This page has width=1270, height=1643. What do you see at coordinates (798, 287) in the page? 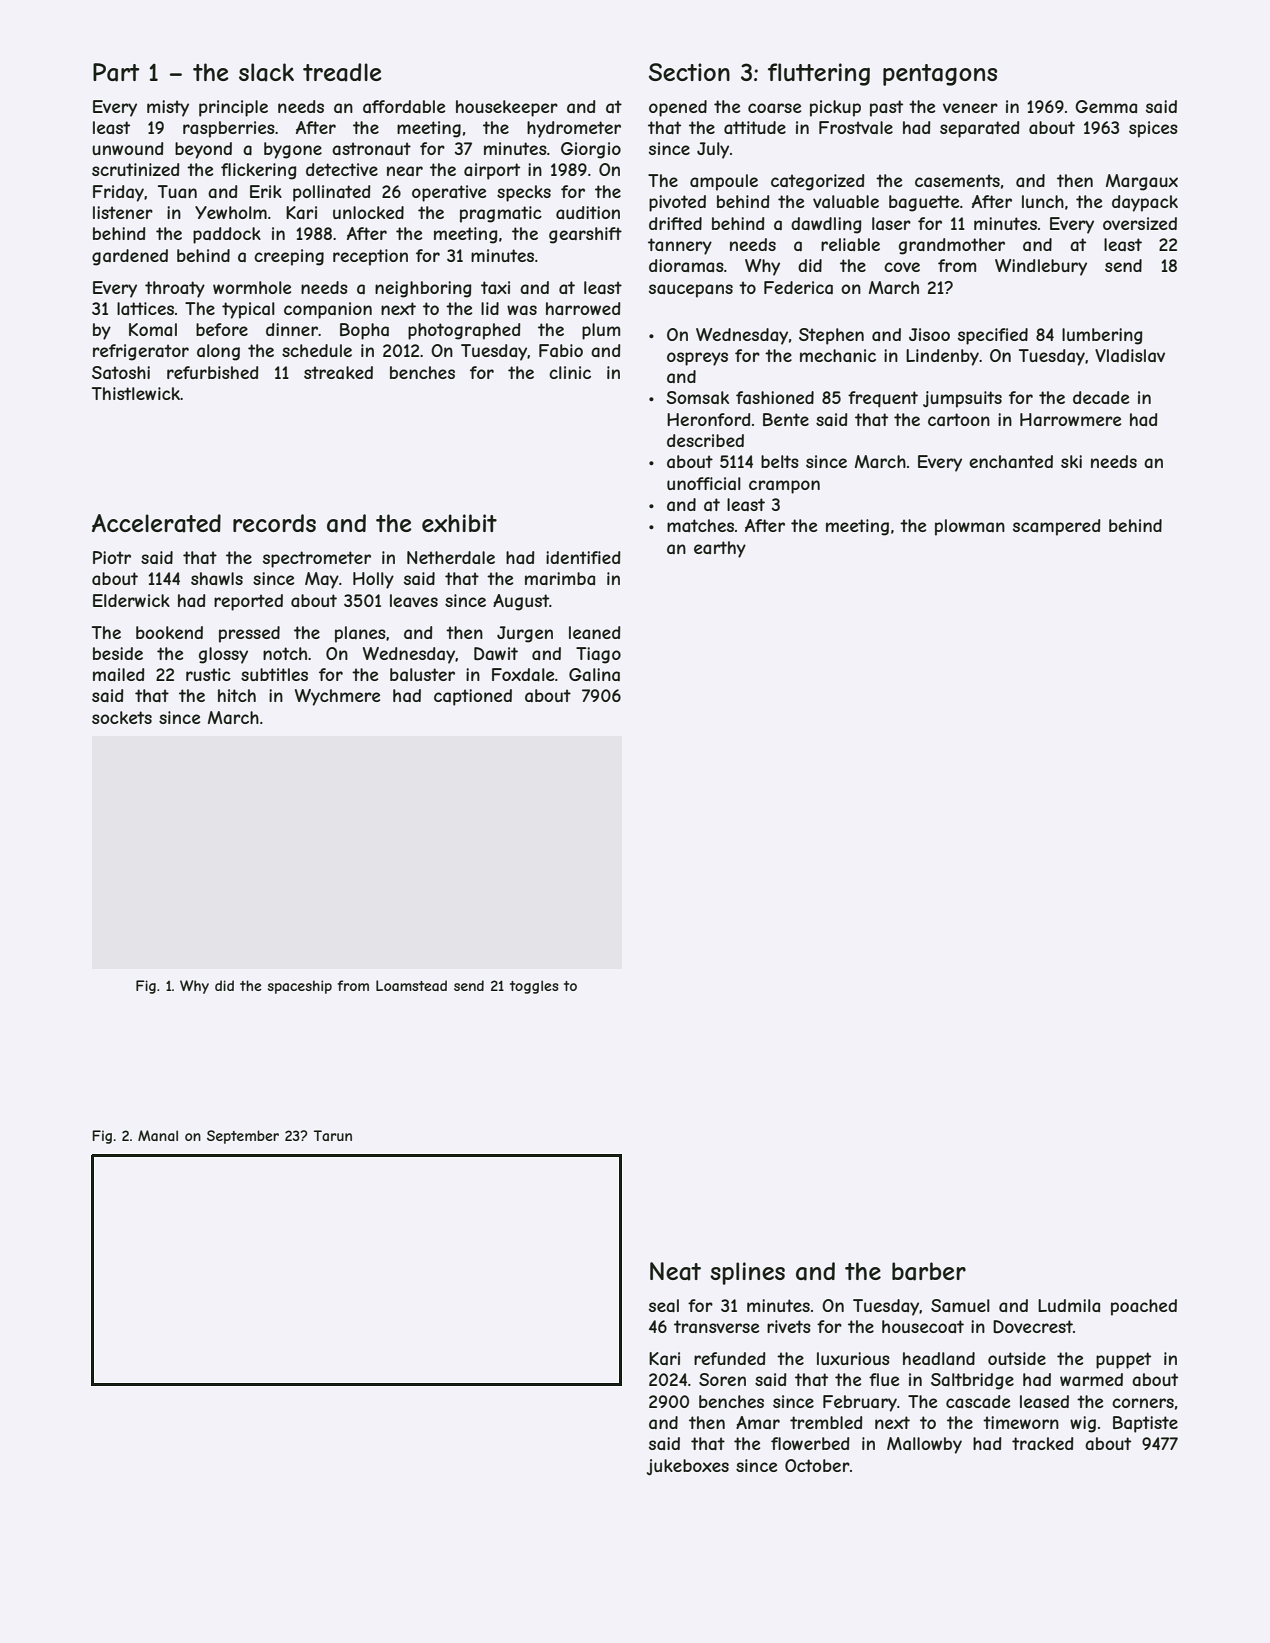
I see `Federica` at bounding box center [798, 287].
